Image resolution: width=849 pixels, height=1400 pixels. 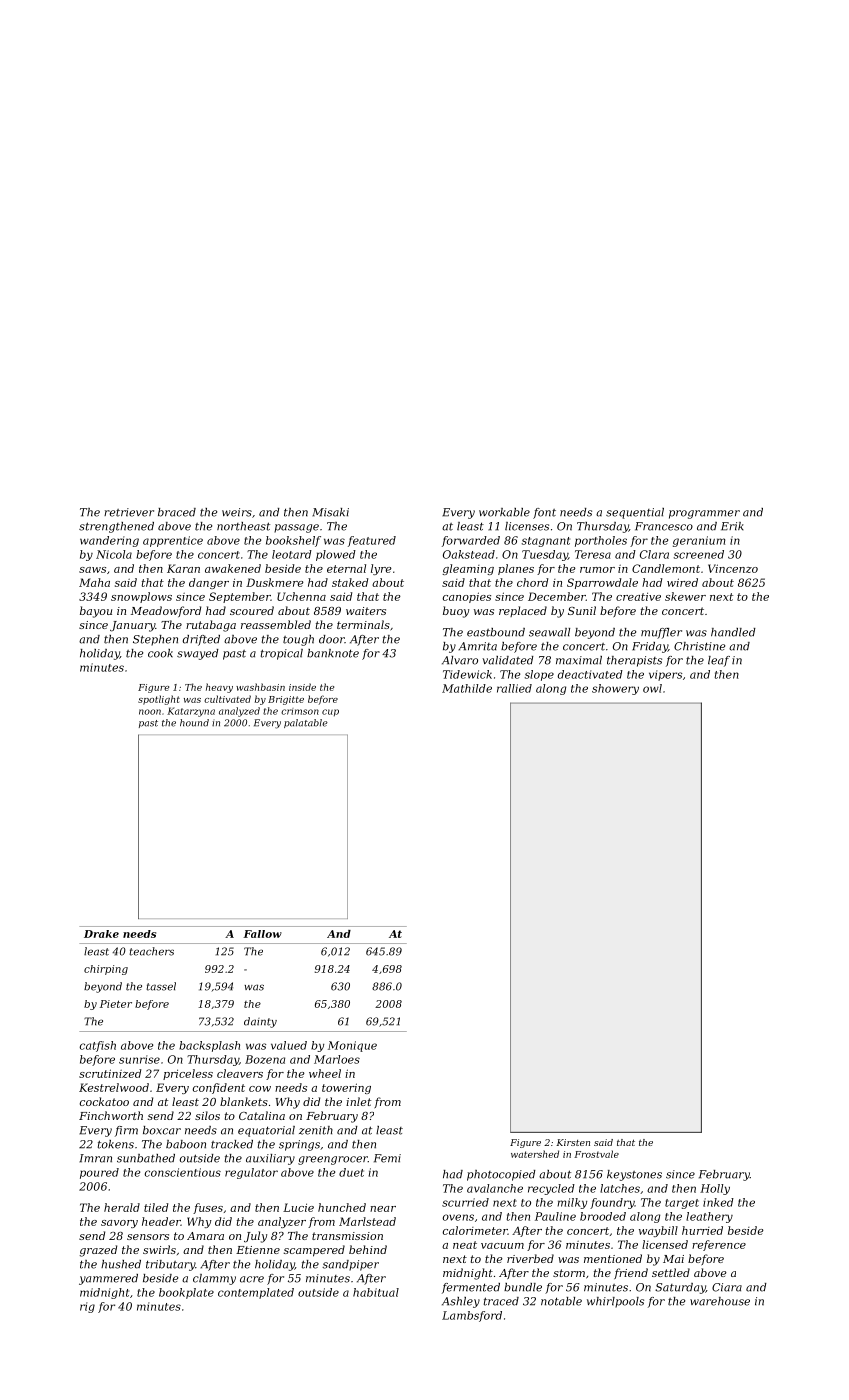 I want to click on palatable, so click(x=306, y=723).
